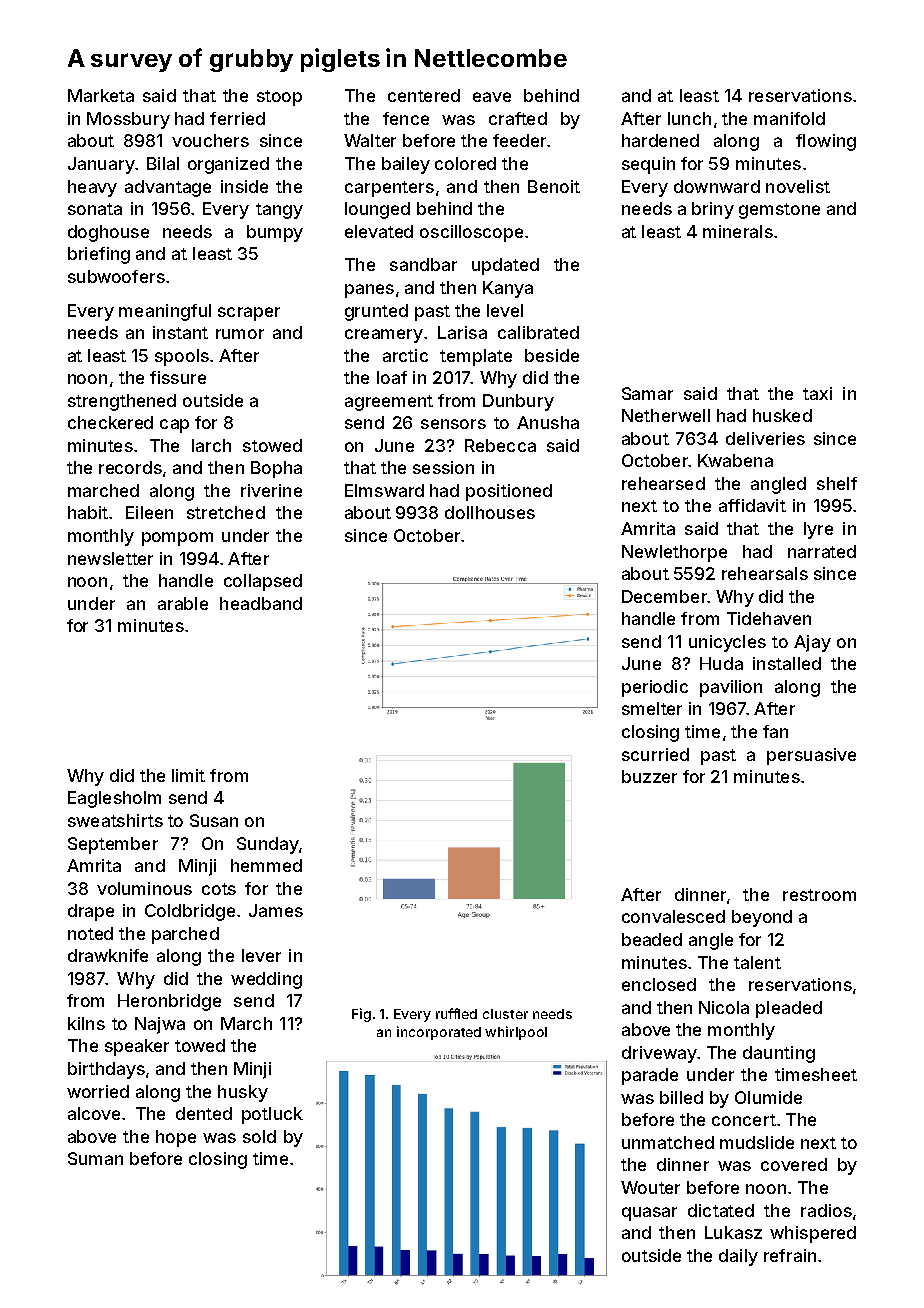 The height and width of the screenshot is (1308, 924). Describe the element at coordinates (261, 603) in the screenshot. I see `headband` at that location.
